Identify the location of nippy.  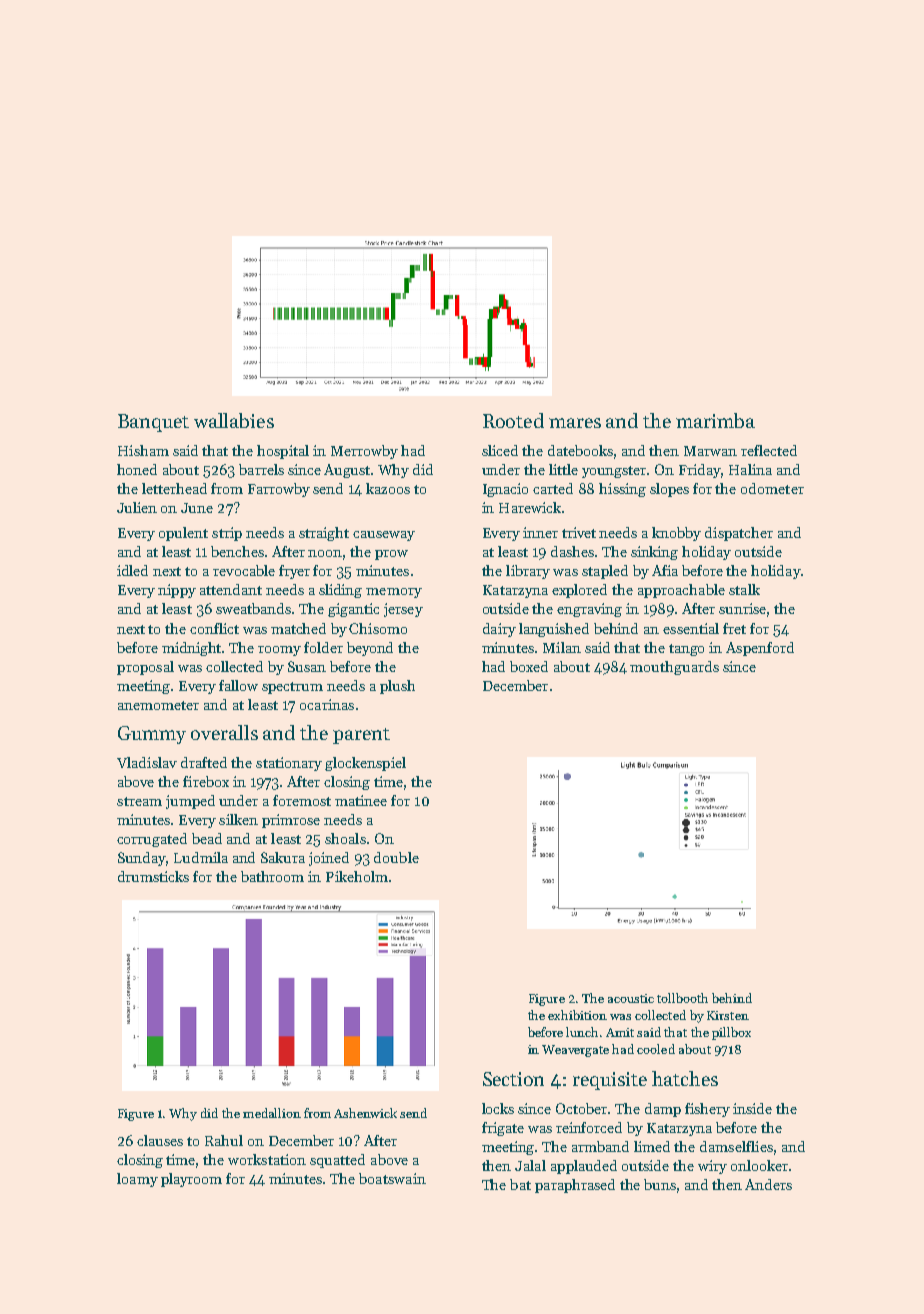
(177, 591).
